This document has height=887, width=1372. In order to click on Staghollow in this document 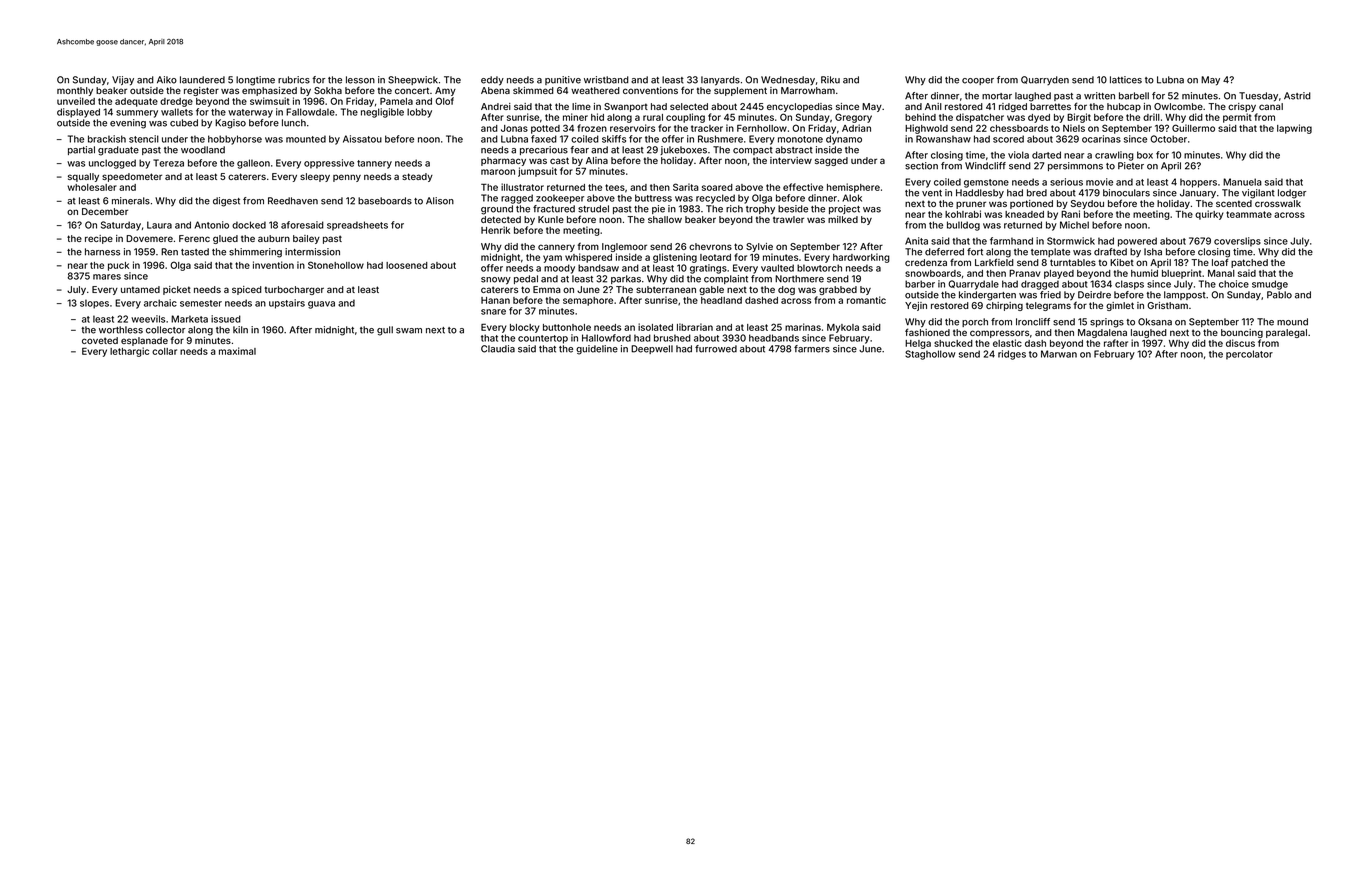, I will do `click(930, 355)`.
